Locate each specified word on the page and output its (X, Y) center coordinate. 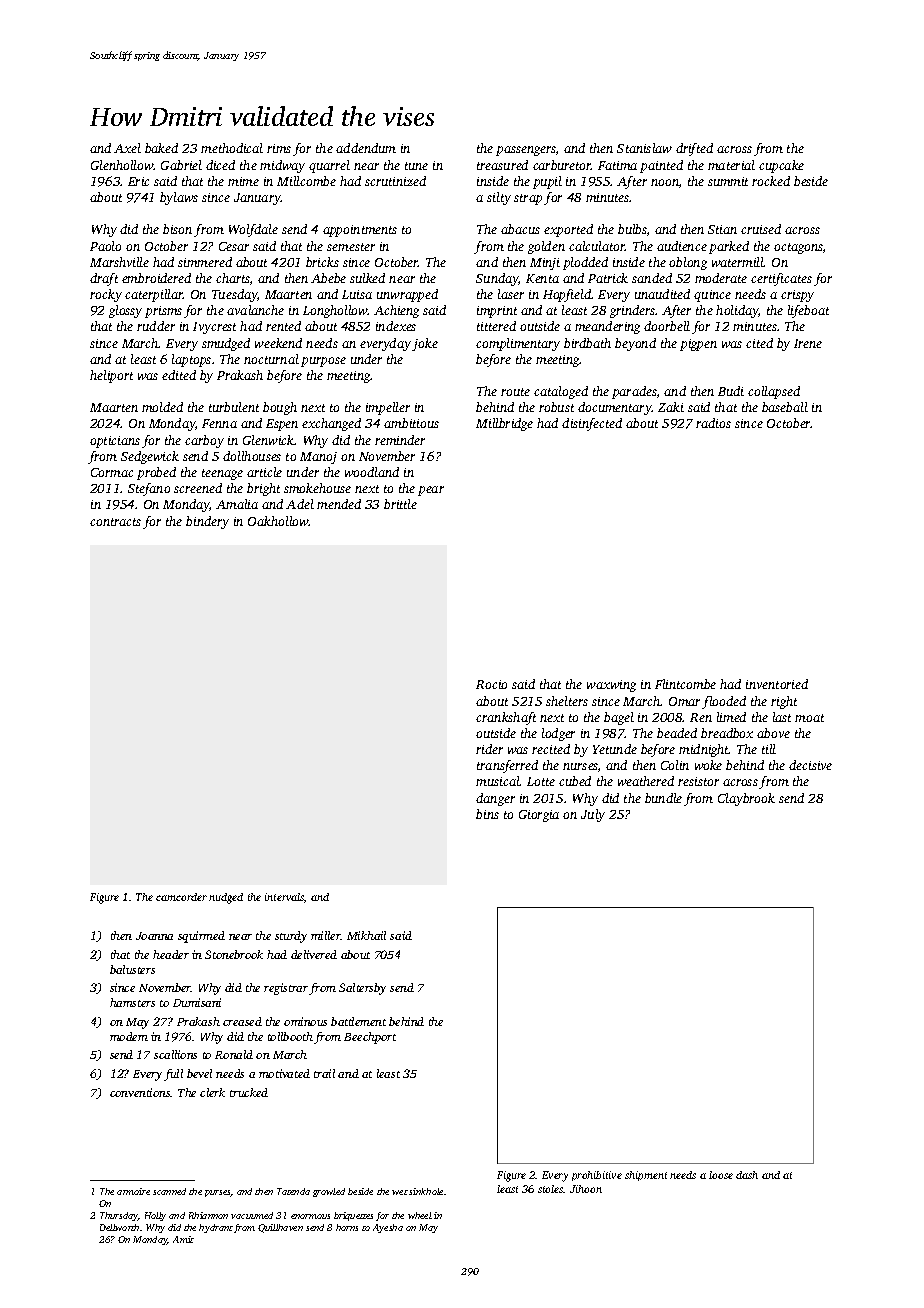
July (593, 815)
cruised (761, 229)
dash (747, 1175)
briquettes (353, 1216)
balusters (132, 969)
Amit (183, 1239)
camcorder (181, 897)
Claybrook (746, 799)
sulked (367, 278)
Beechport (370, 1038)
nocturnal (271, 359)
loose (721, 1175)
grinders (633, 311)
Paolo (105, 246)
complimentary (518, 344)
